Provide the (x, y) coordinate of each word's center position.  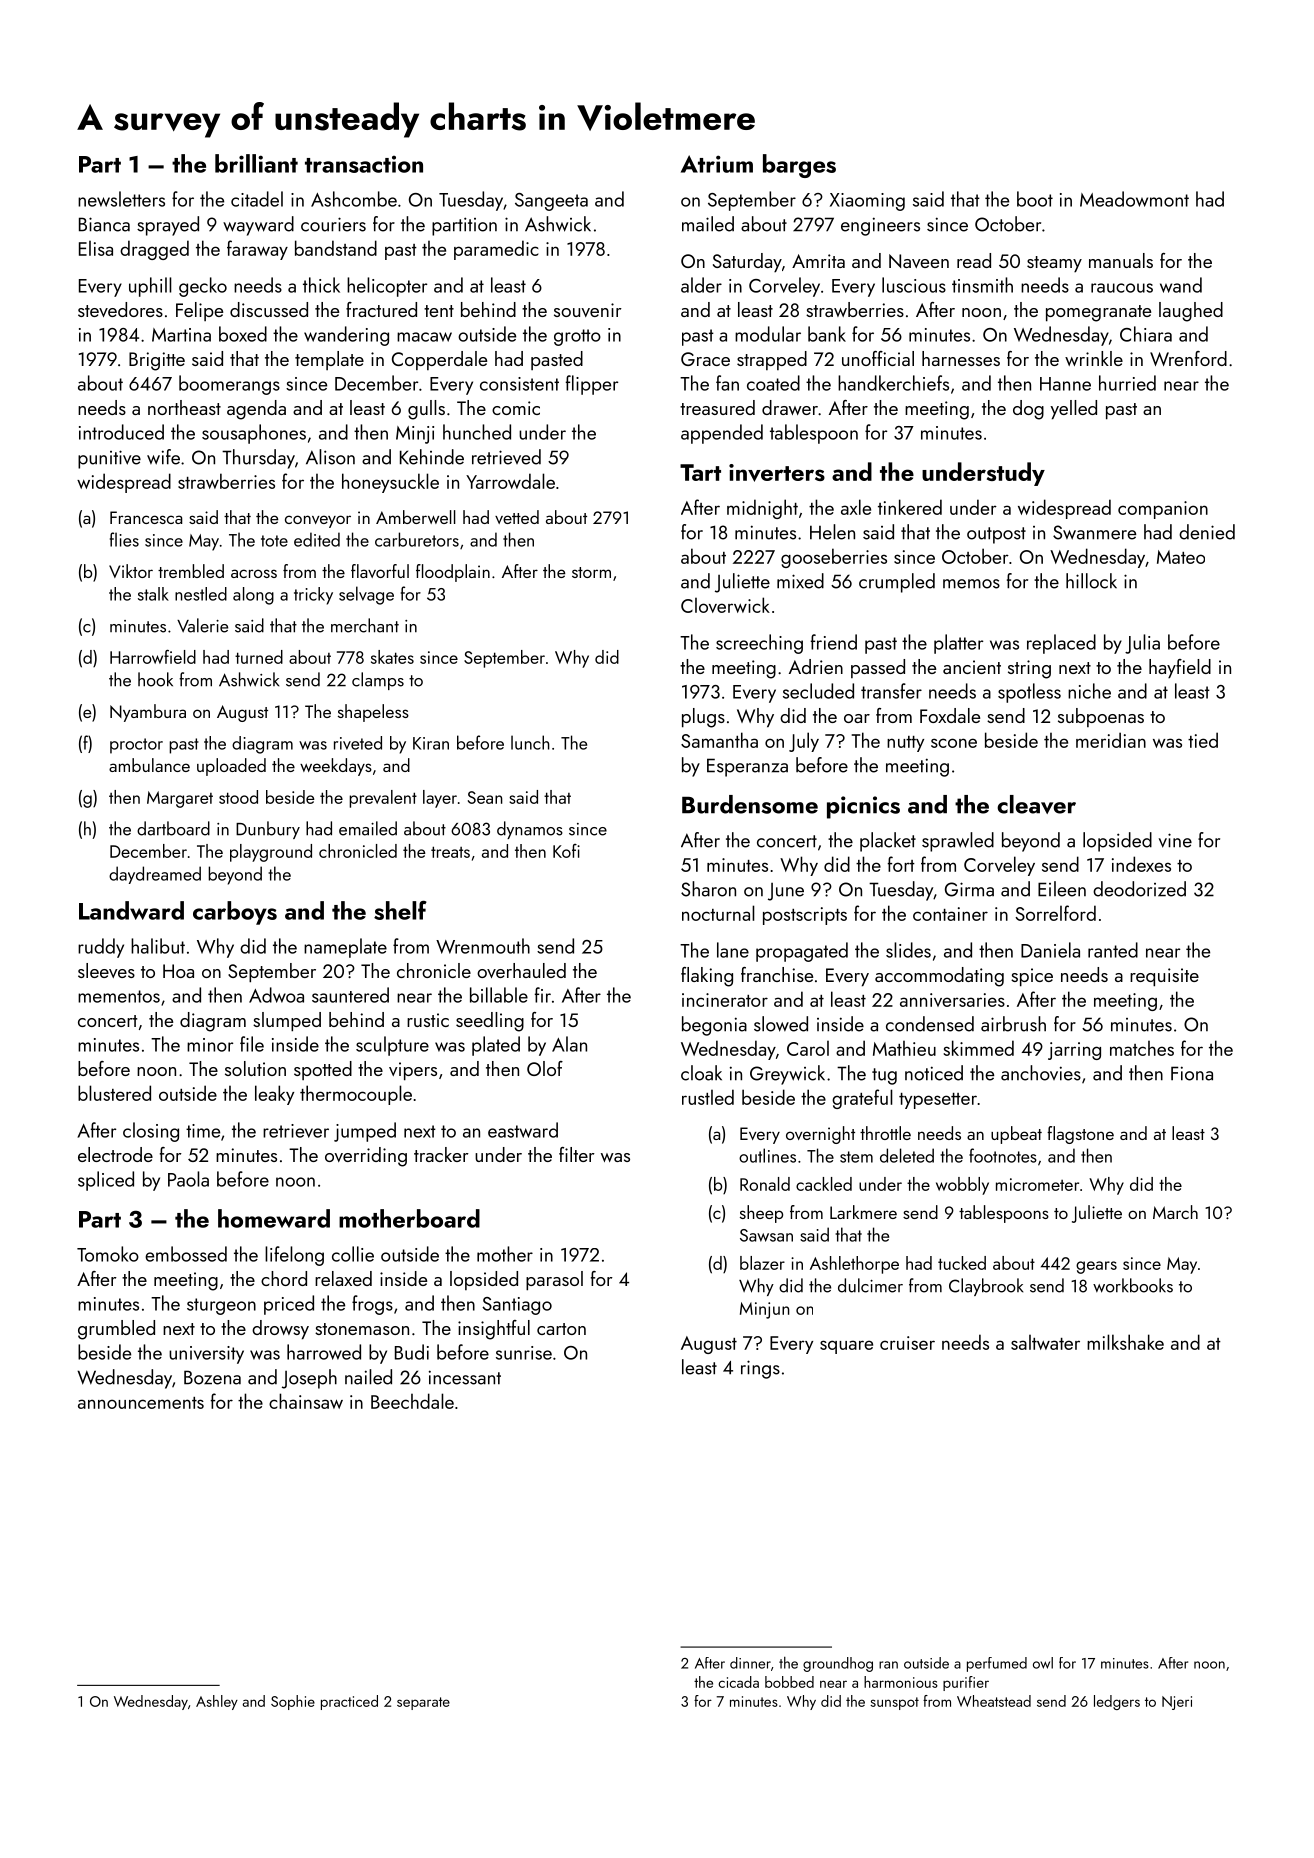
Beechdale (412, 1401)
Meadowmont (1134, 199)
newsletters (121, 199)
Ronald (765, 1184)
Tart (700, 472)
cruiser (907, 1343)
